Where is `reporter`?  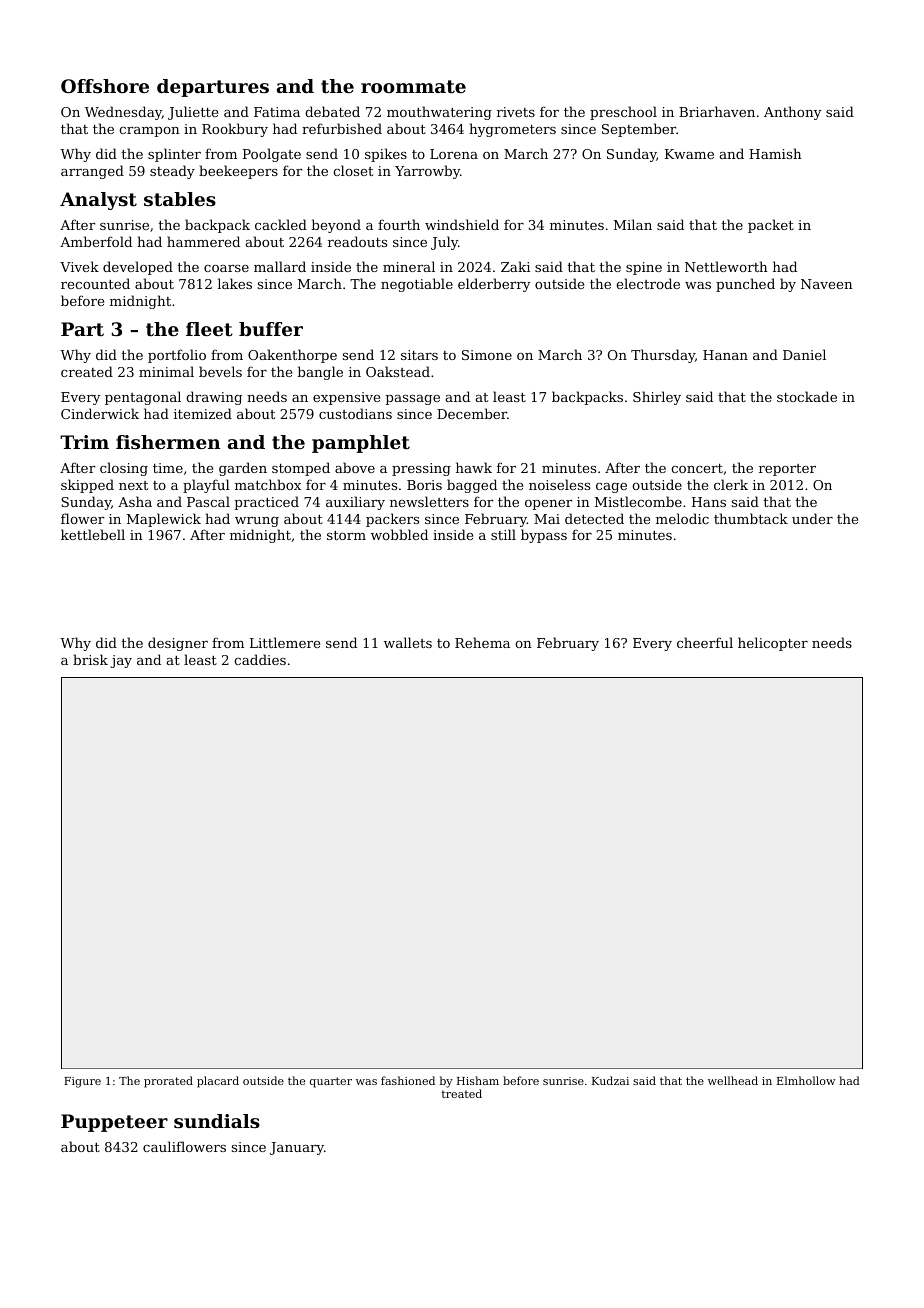 reporter is located at coordinates (787, 470).
